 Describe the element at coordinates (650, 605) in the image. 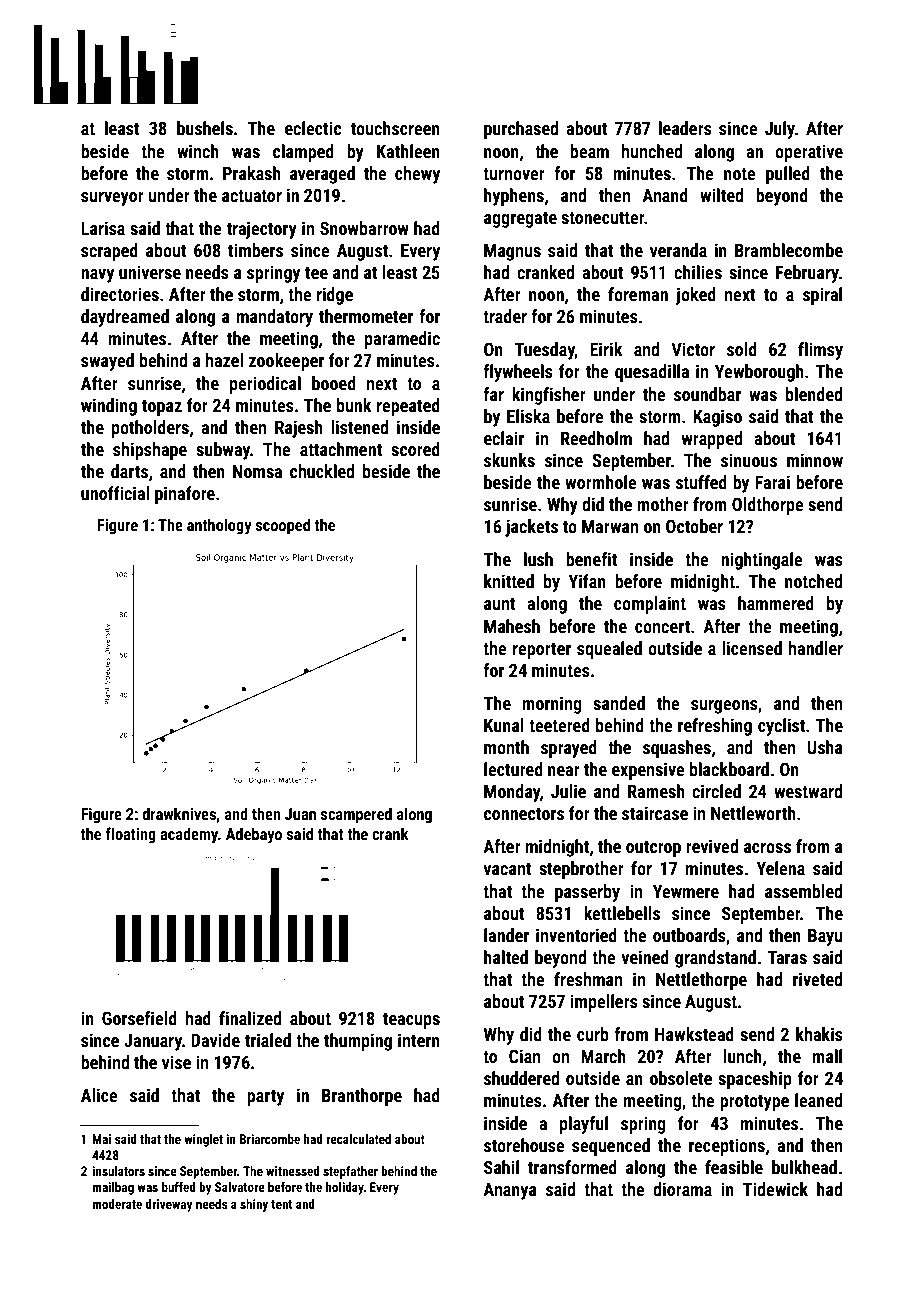

I see `complaint` at that location.
